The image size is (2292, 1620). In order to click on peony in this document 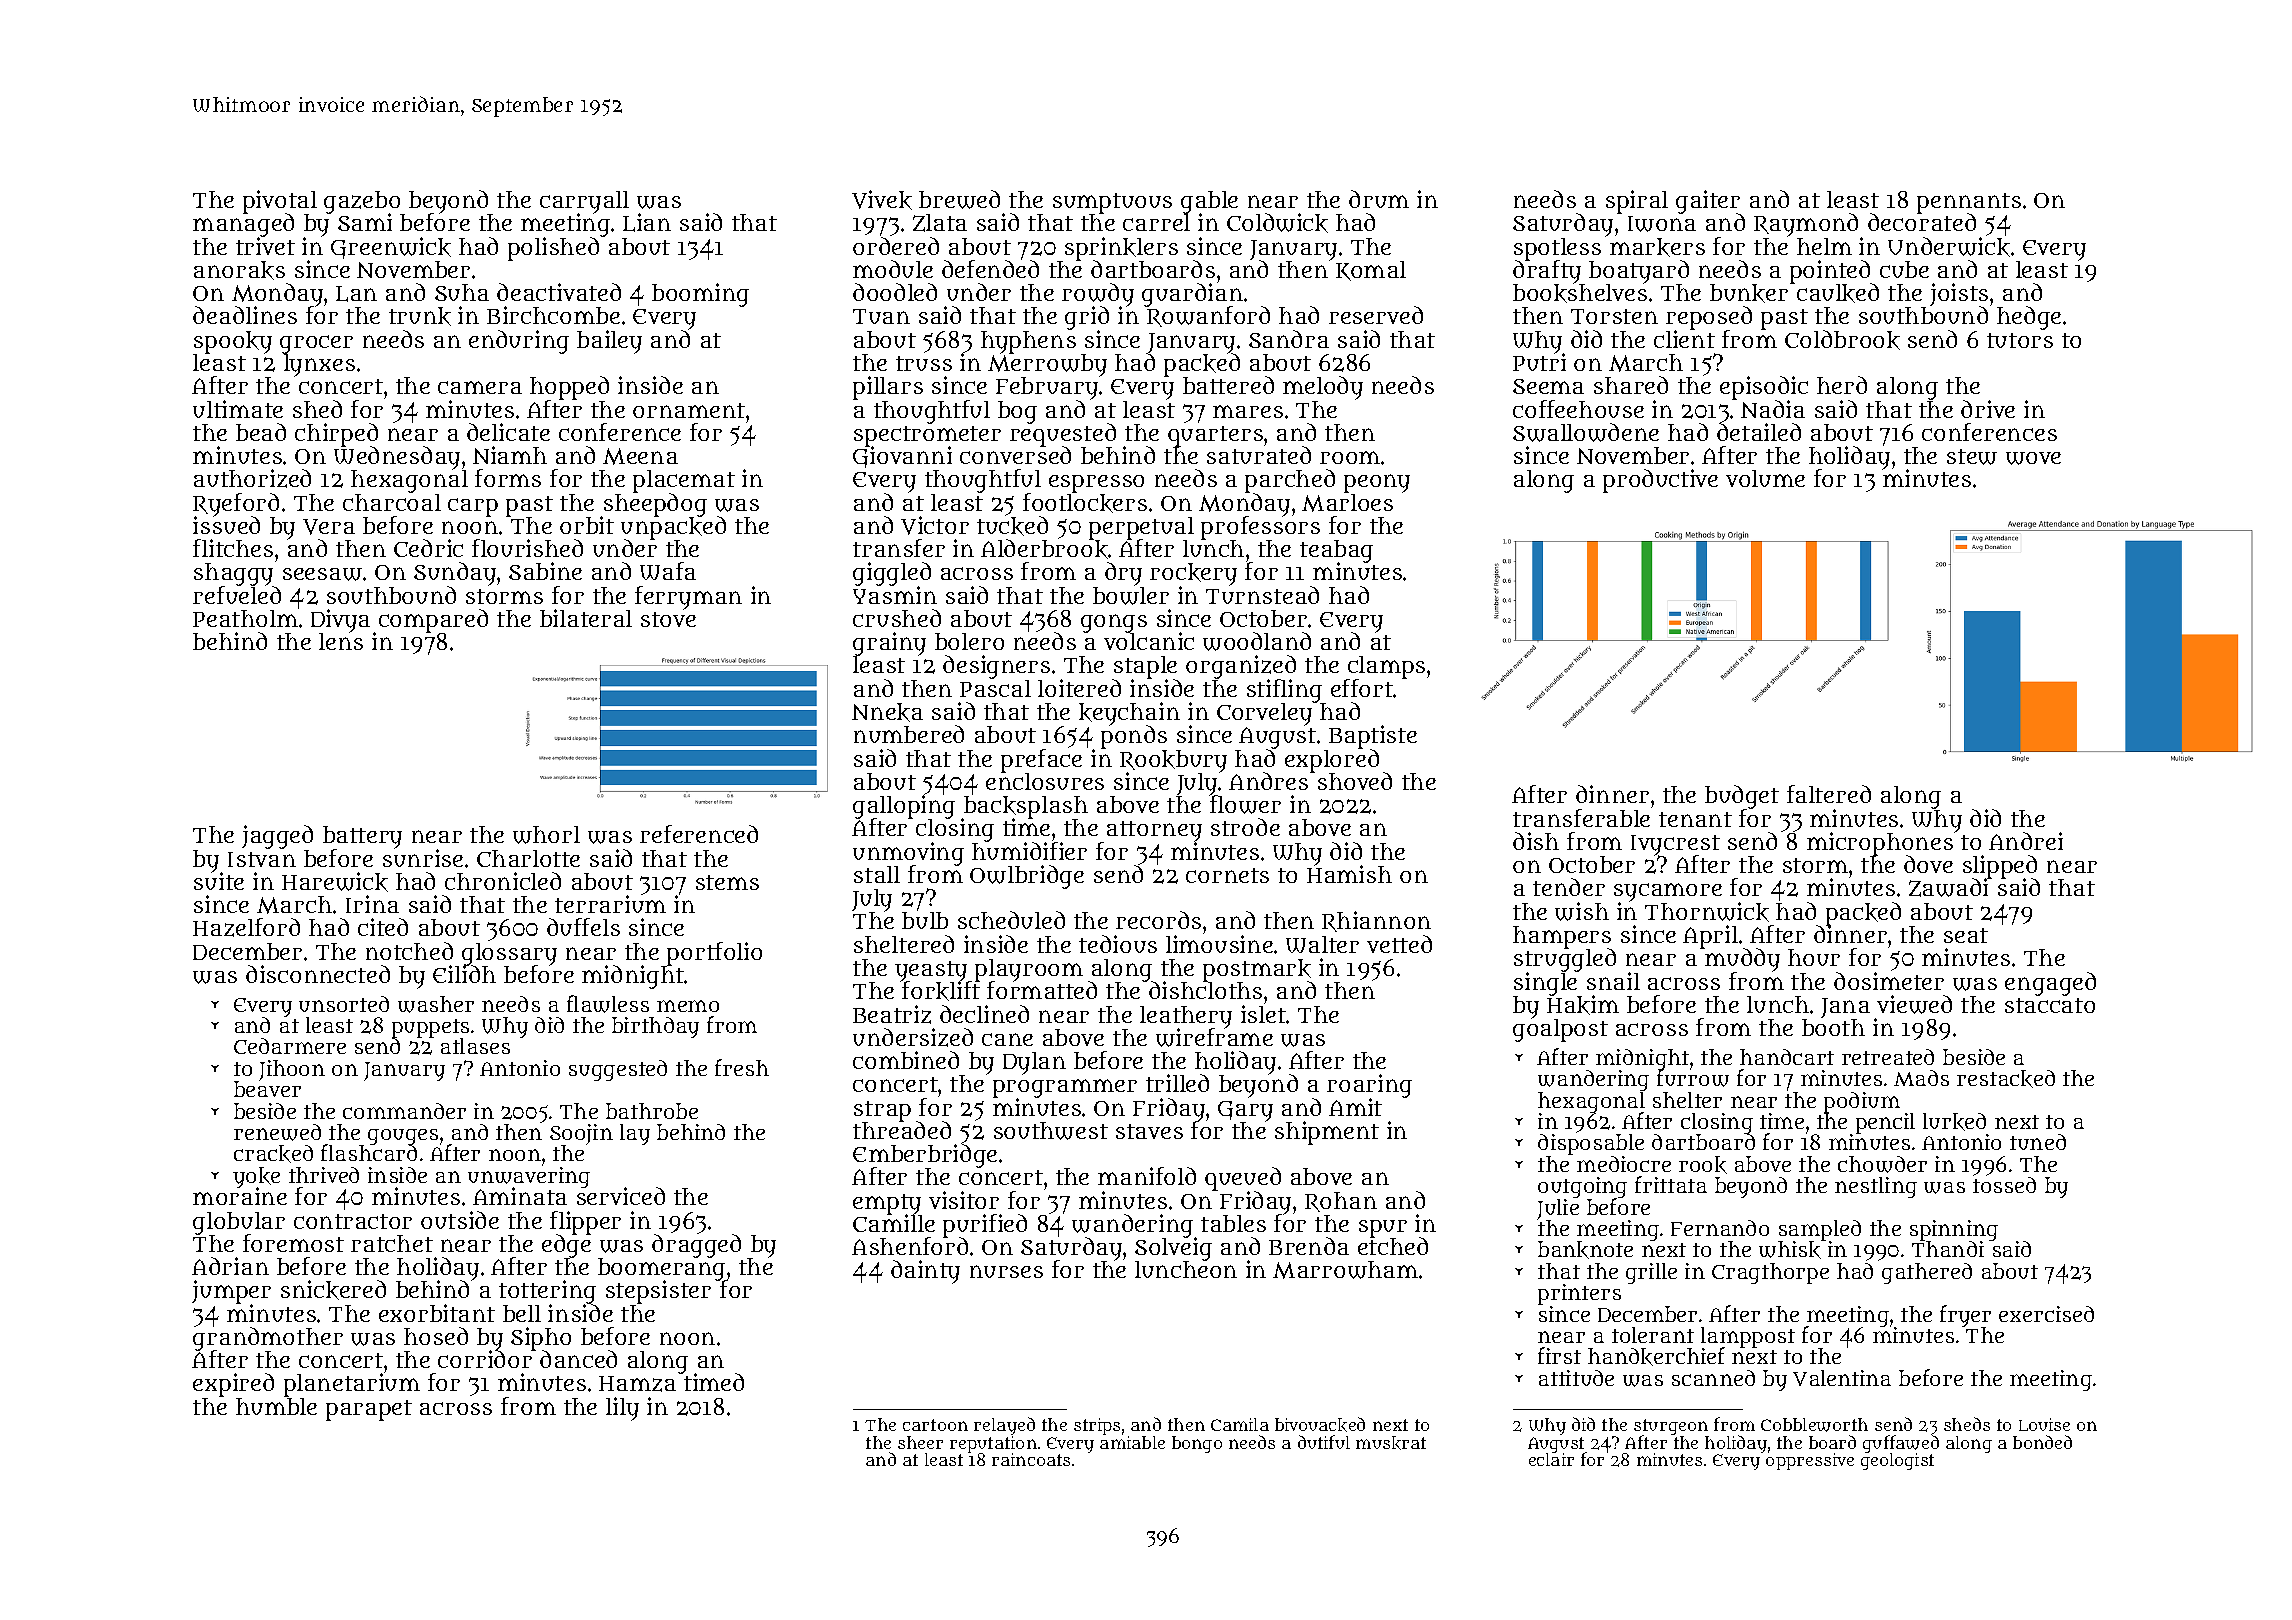, I will do `click(1377, 483)`.
